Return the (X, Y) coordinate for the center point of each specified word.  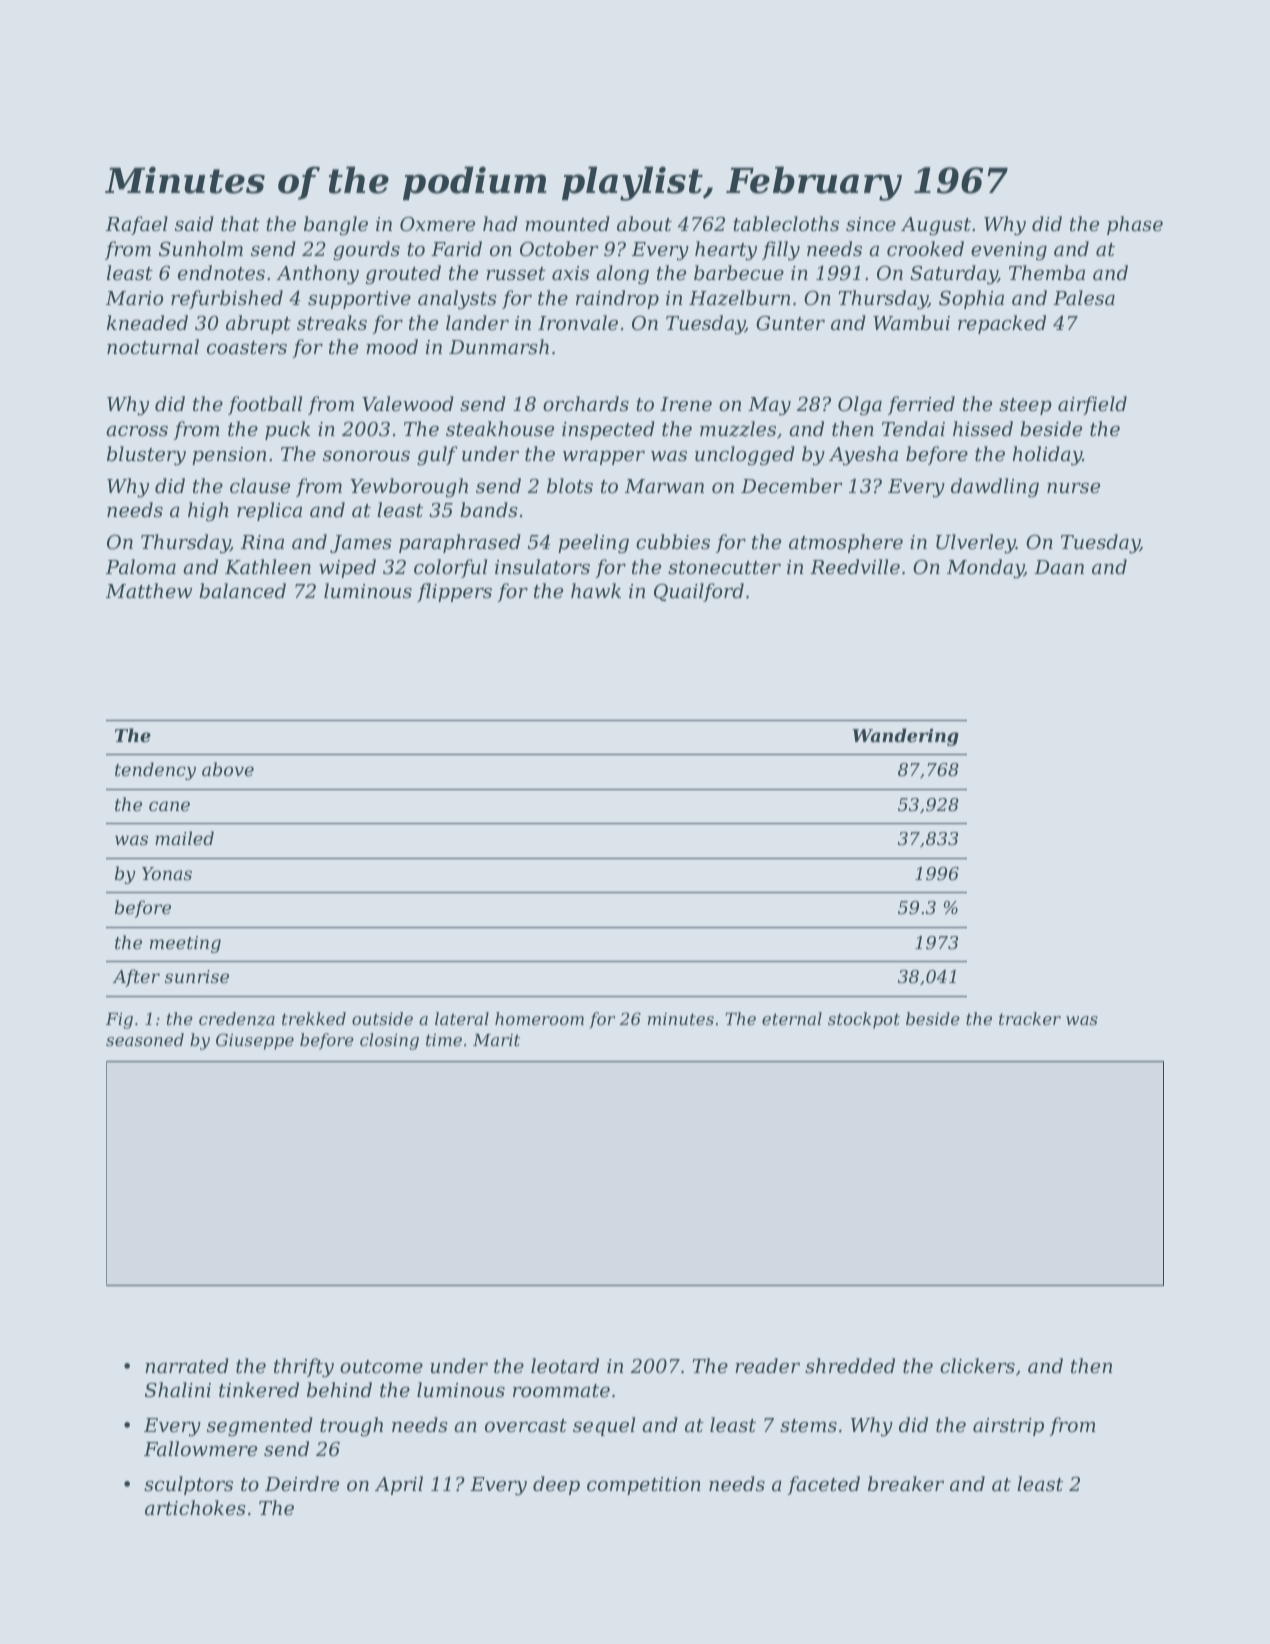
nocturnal (153, 346)
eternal (792, 1018)
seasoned (145, 1039)
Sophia (971, 299)
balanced (242, 590)
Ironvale (578, 322)
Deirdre (302, 1483)
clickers (977, 1365)
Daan (1059, 567)
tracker (1030, 1018)
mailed (184, 838)
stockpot (864, 1020)
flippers (454, 592)
